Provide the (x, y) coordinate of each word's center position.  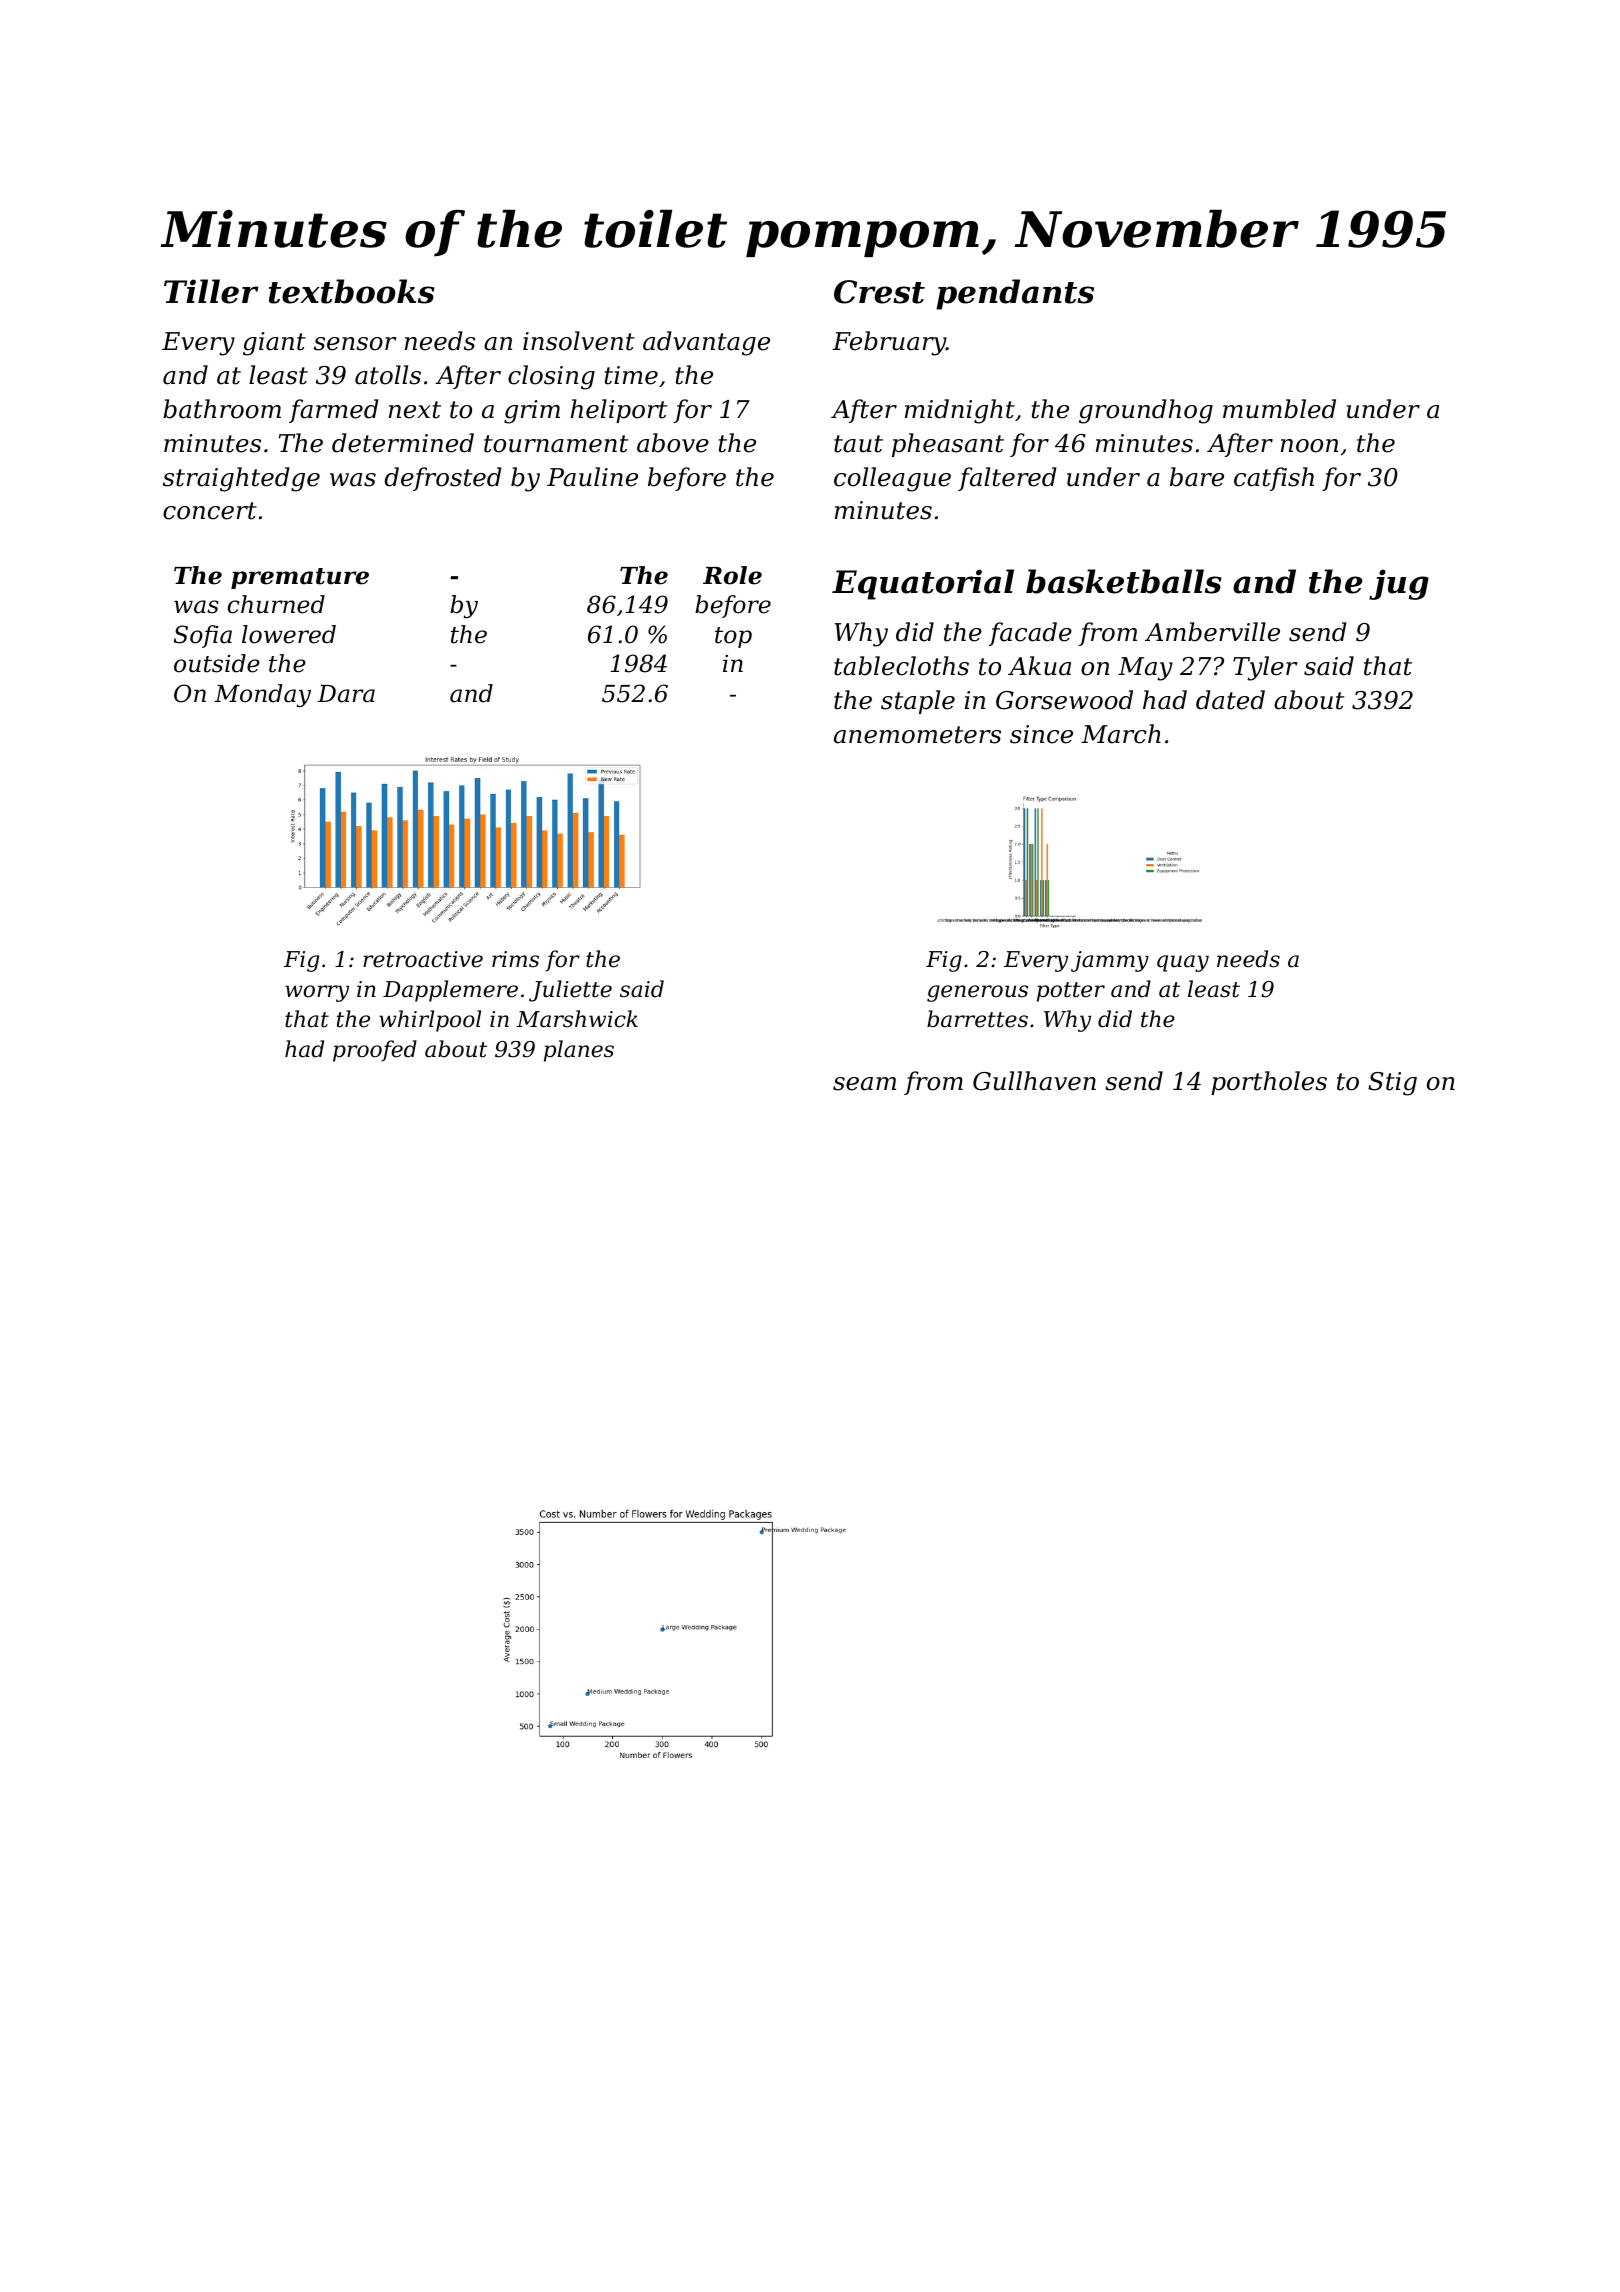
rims (515, 959)
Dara (346, 694)
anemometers (917, 735)
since (1041, 734)
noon (1309, 446)
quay (1183, 963)
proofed (375, 1051)
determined (403, 443)
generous (977, 993)
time (631, 375)
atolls (388, 375)
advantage (706, 343)
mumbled (1279, 409)
